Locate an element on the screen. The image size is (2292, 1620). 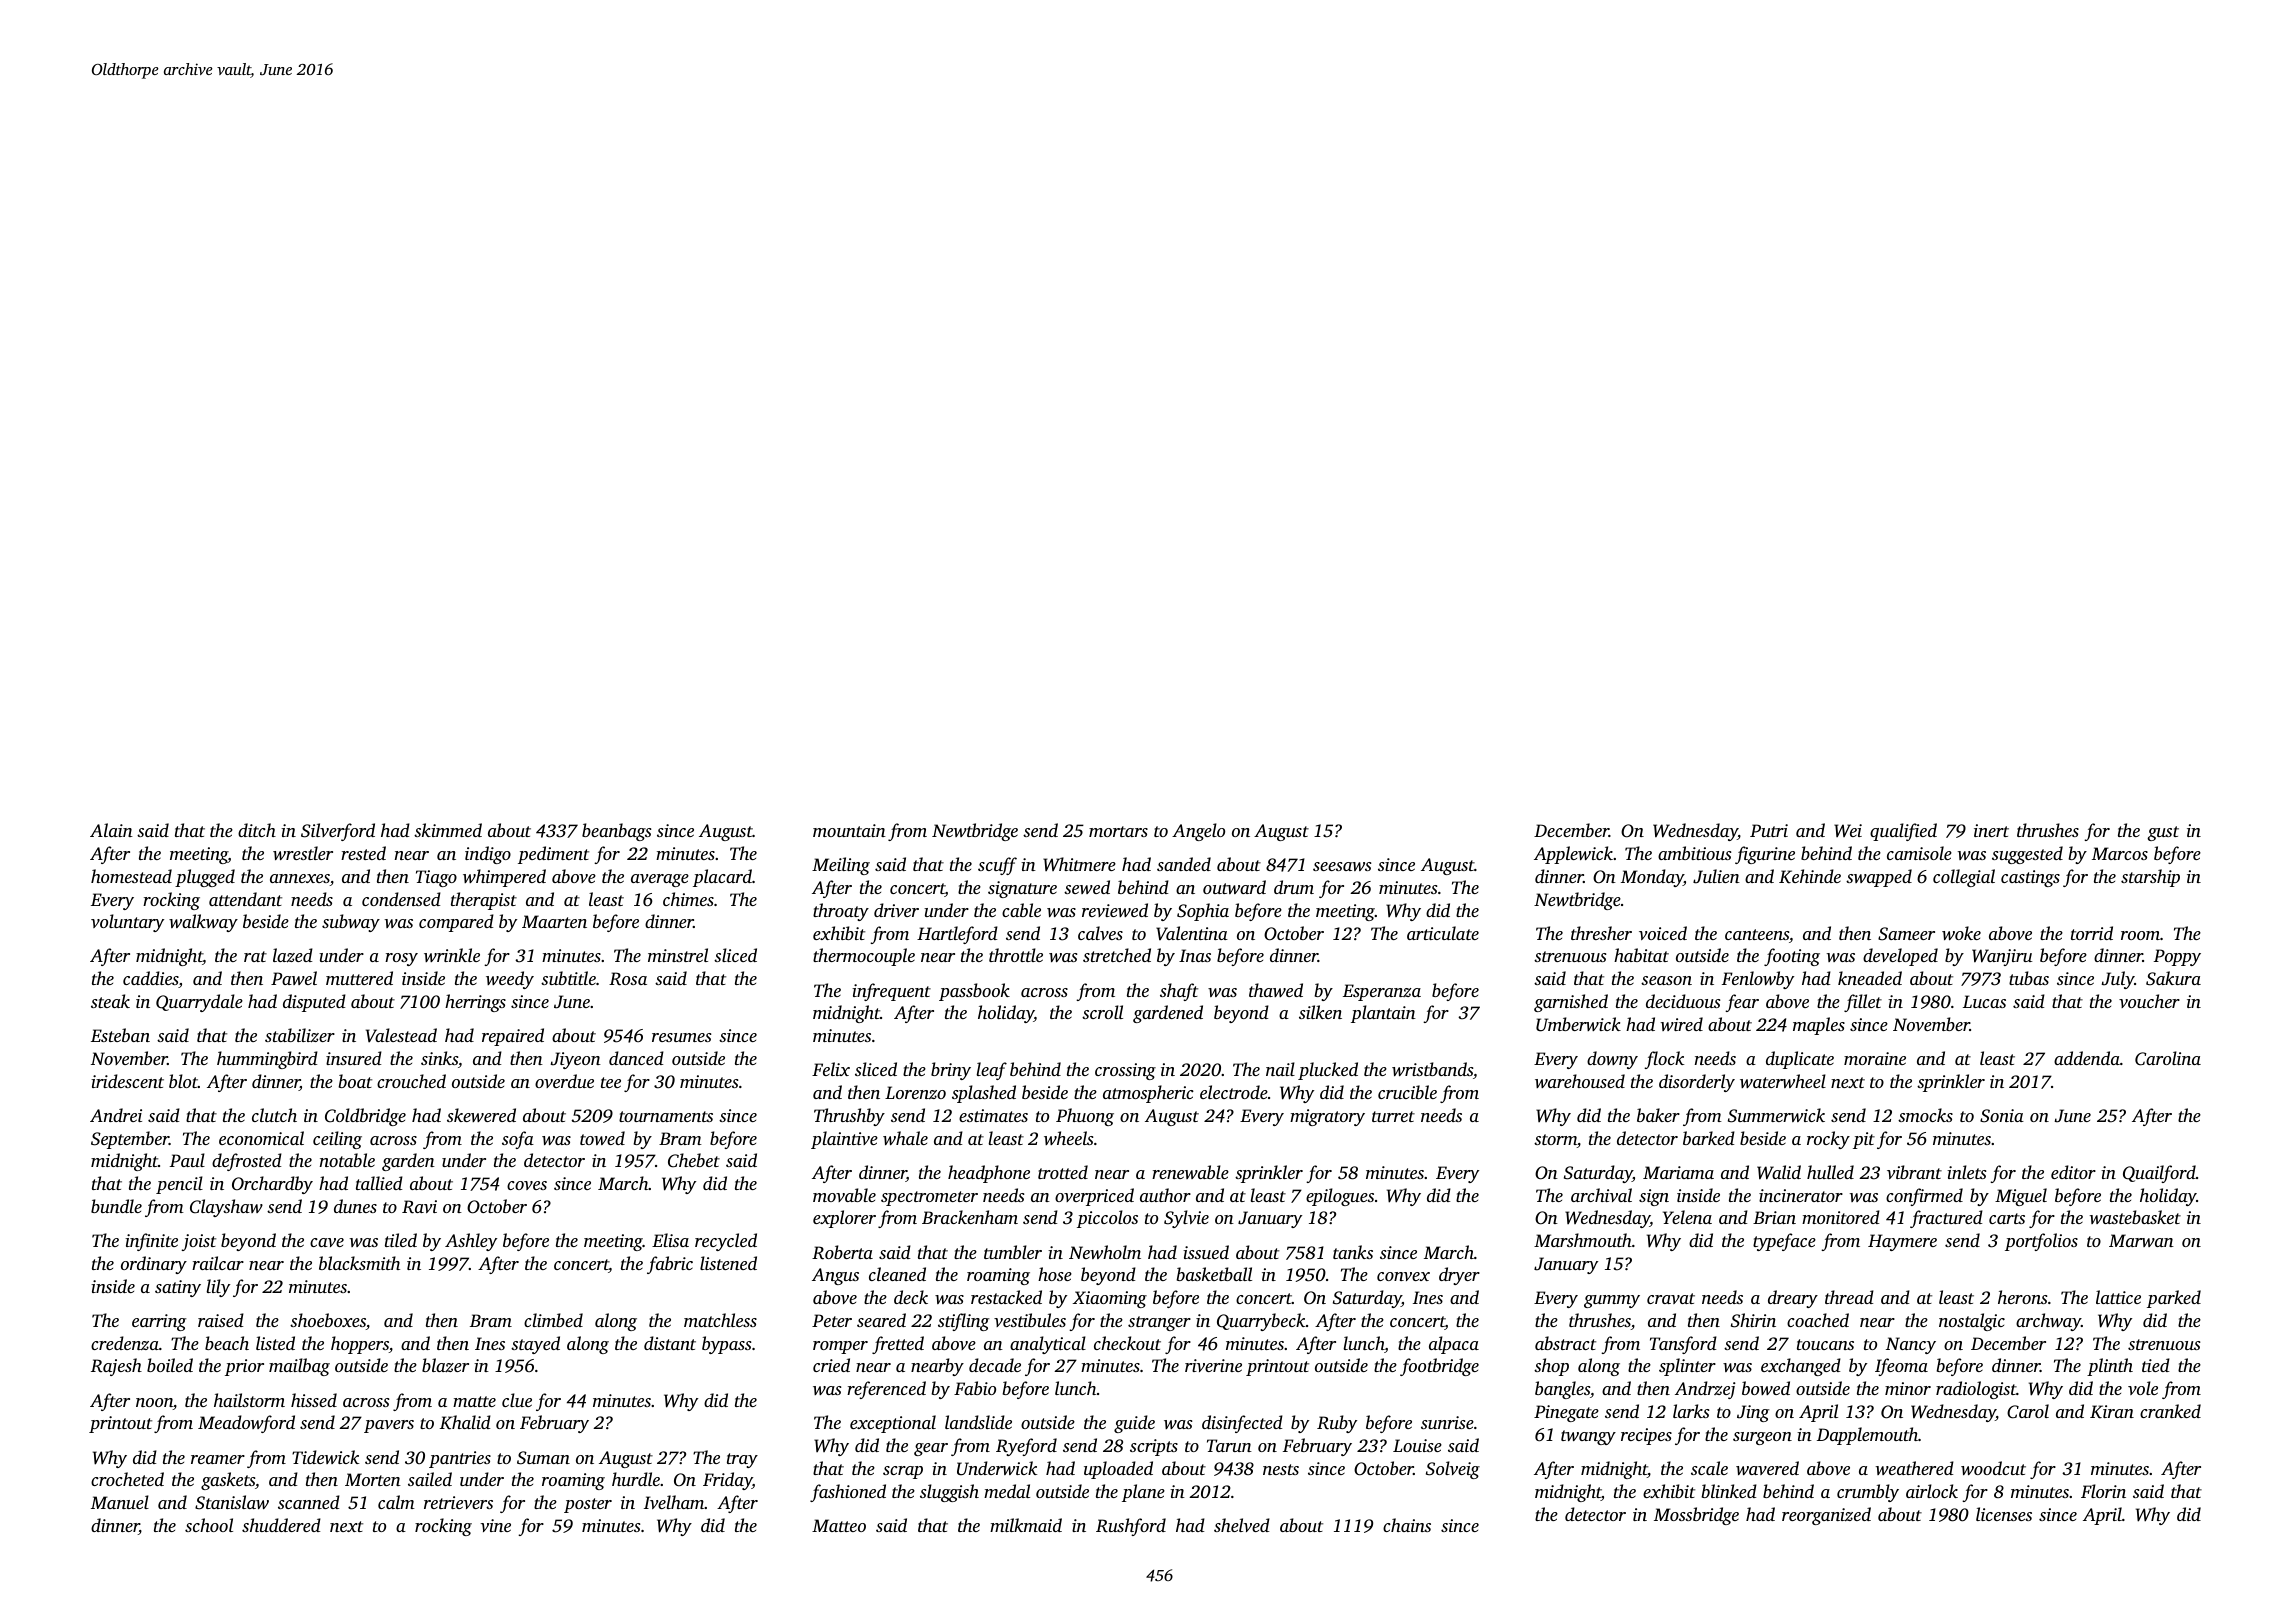
shuddered is located at coordinates (281, 1525).
